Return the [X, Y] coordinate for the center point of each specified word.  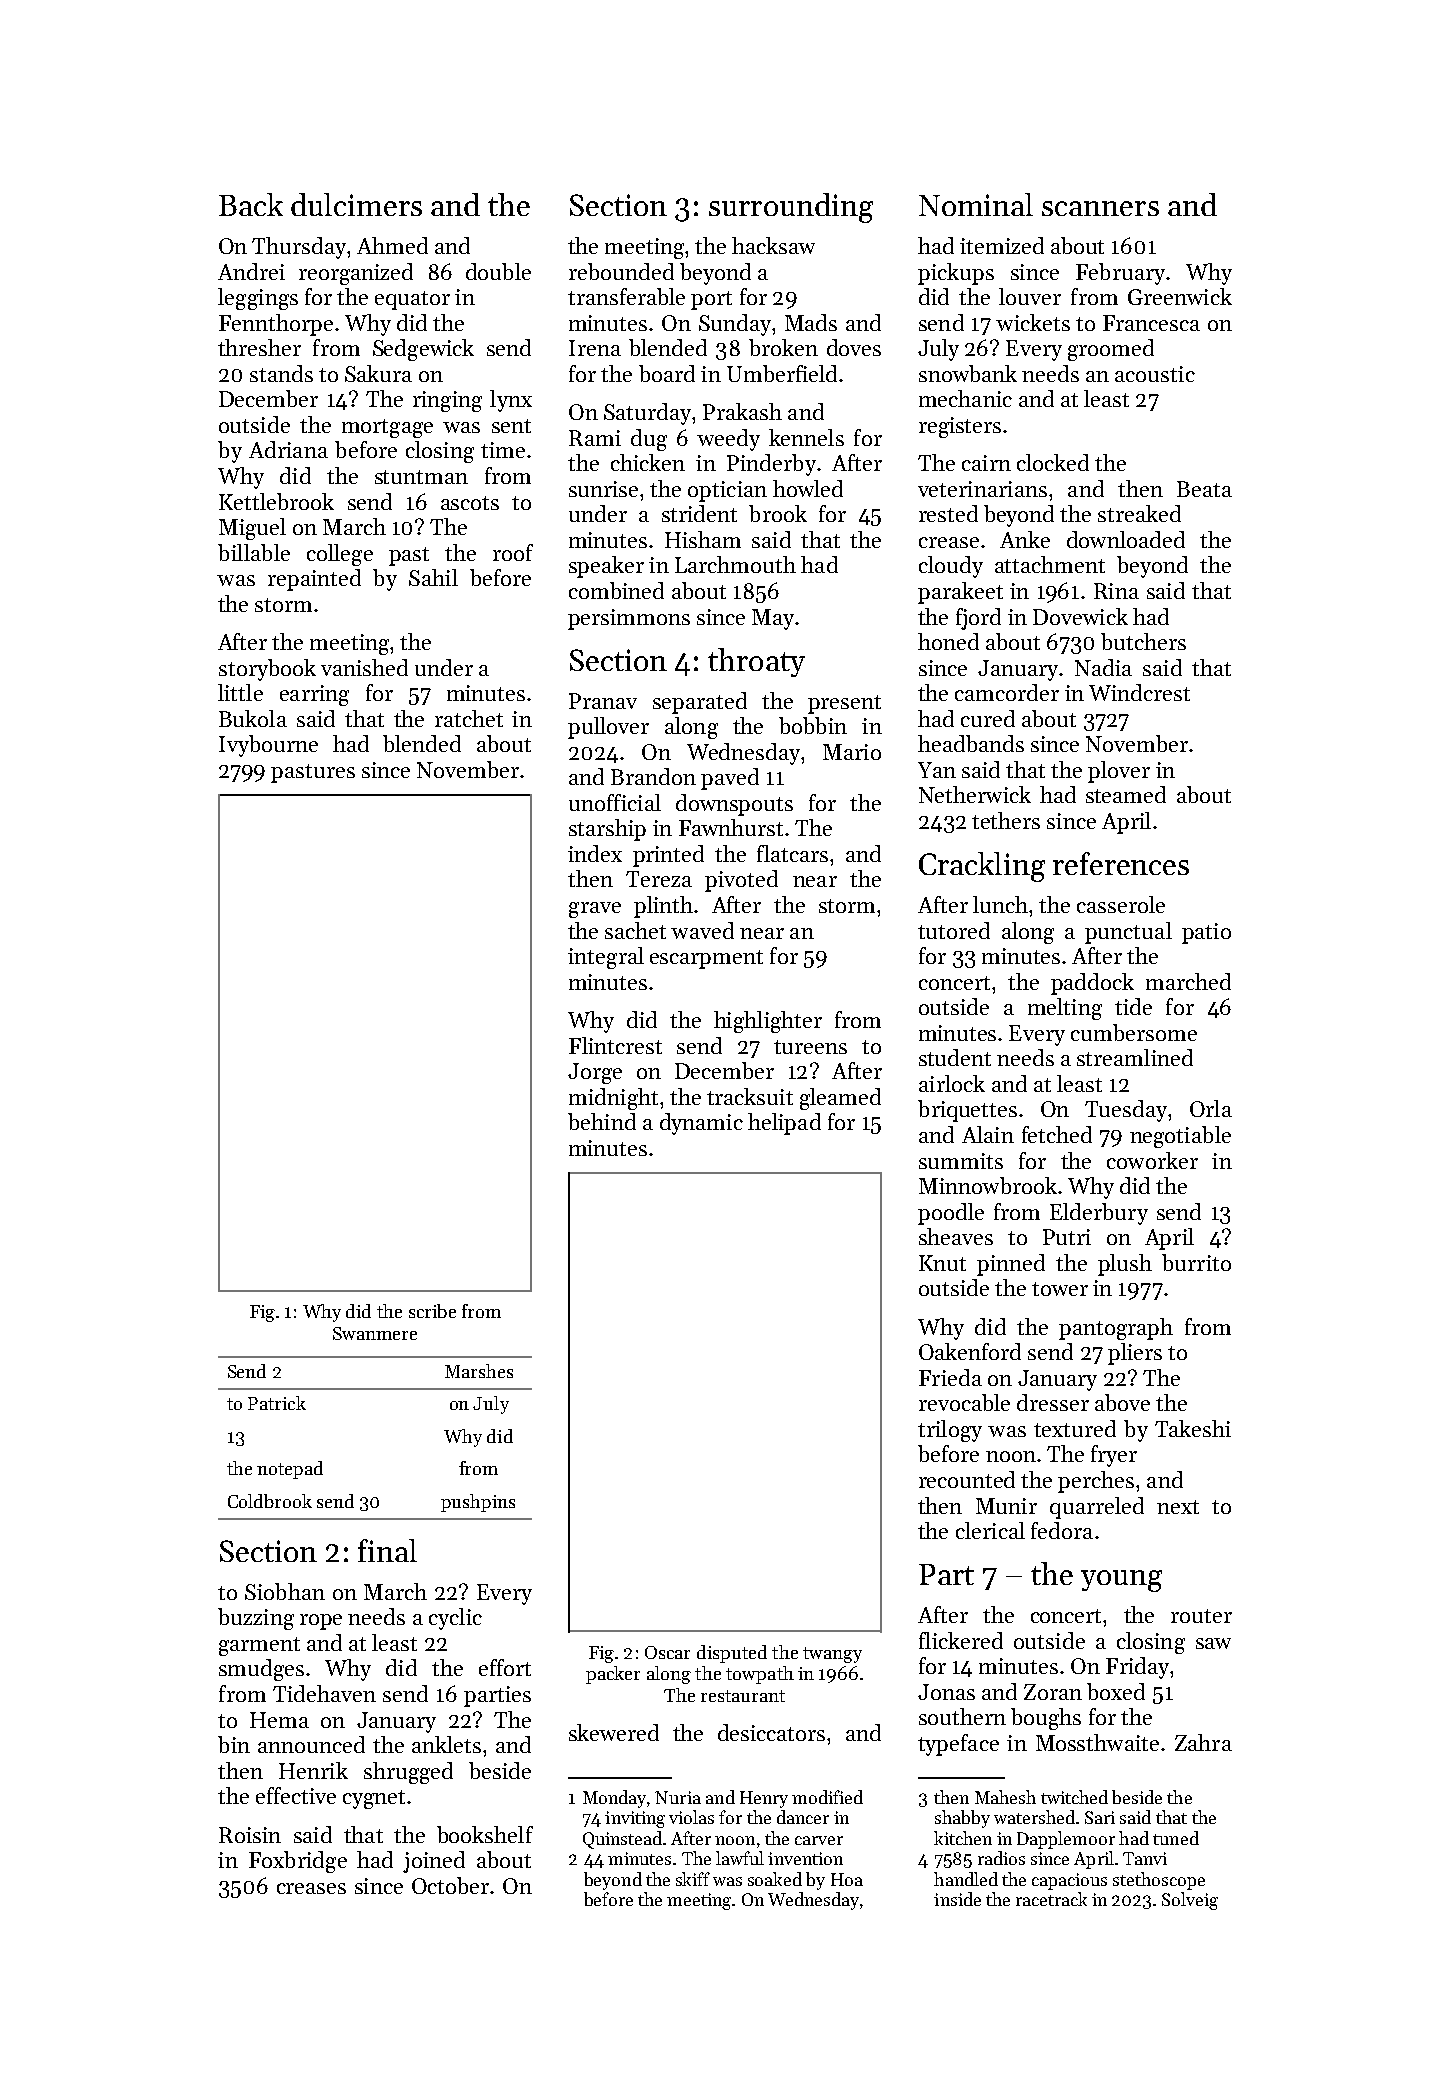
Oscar [667, 1652]
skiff [693, 1879]
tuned [1176, 1838]
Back [251, 204]
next [1178, 1507]
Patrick [277, 1403]
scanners [1100, 208]
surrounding [791, 208]
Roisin [250, 1835]
